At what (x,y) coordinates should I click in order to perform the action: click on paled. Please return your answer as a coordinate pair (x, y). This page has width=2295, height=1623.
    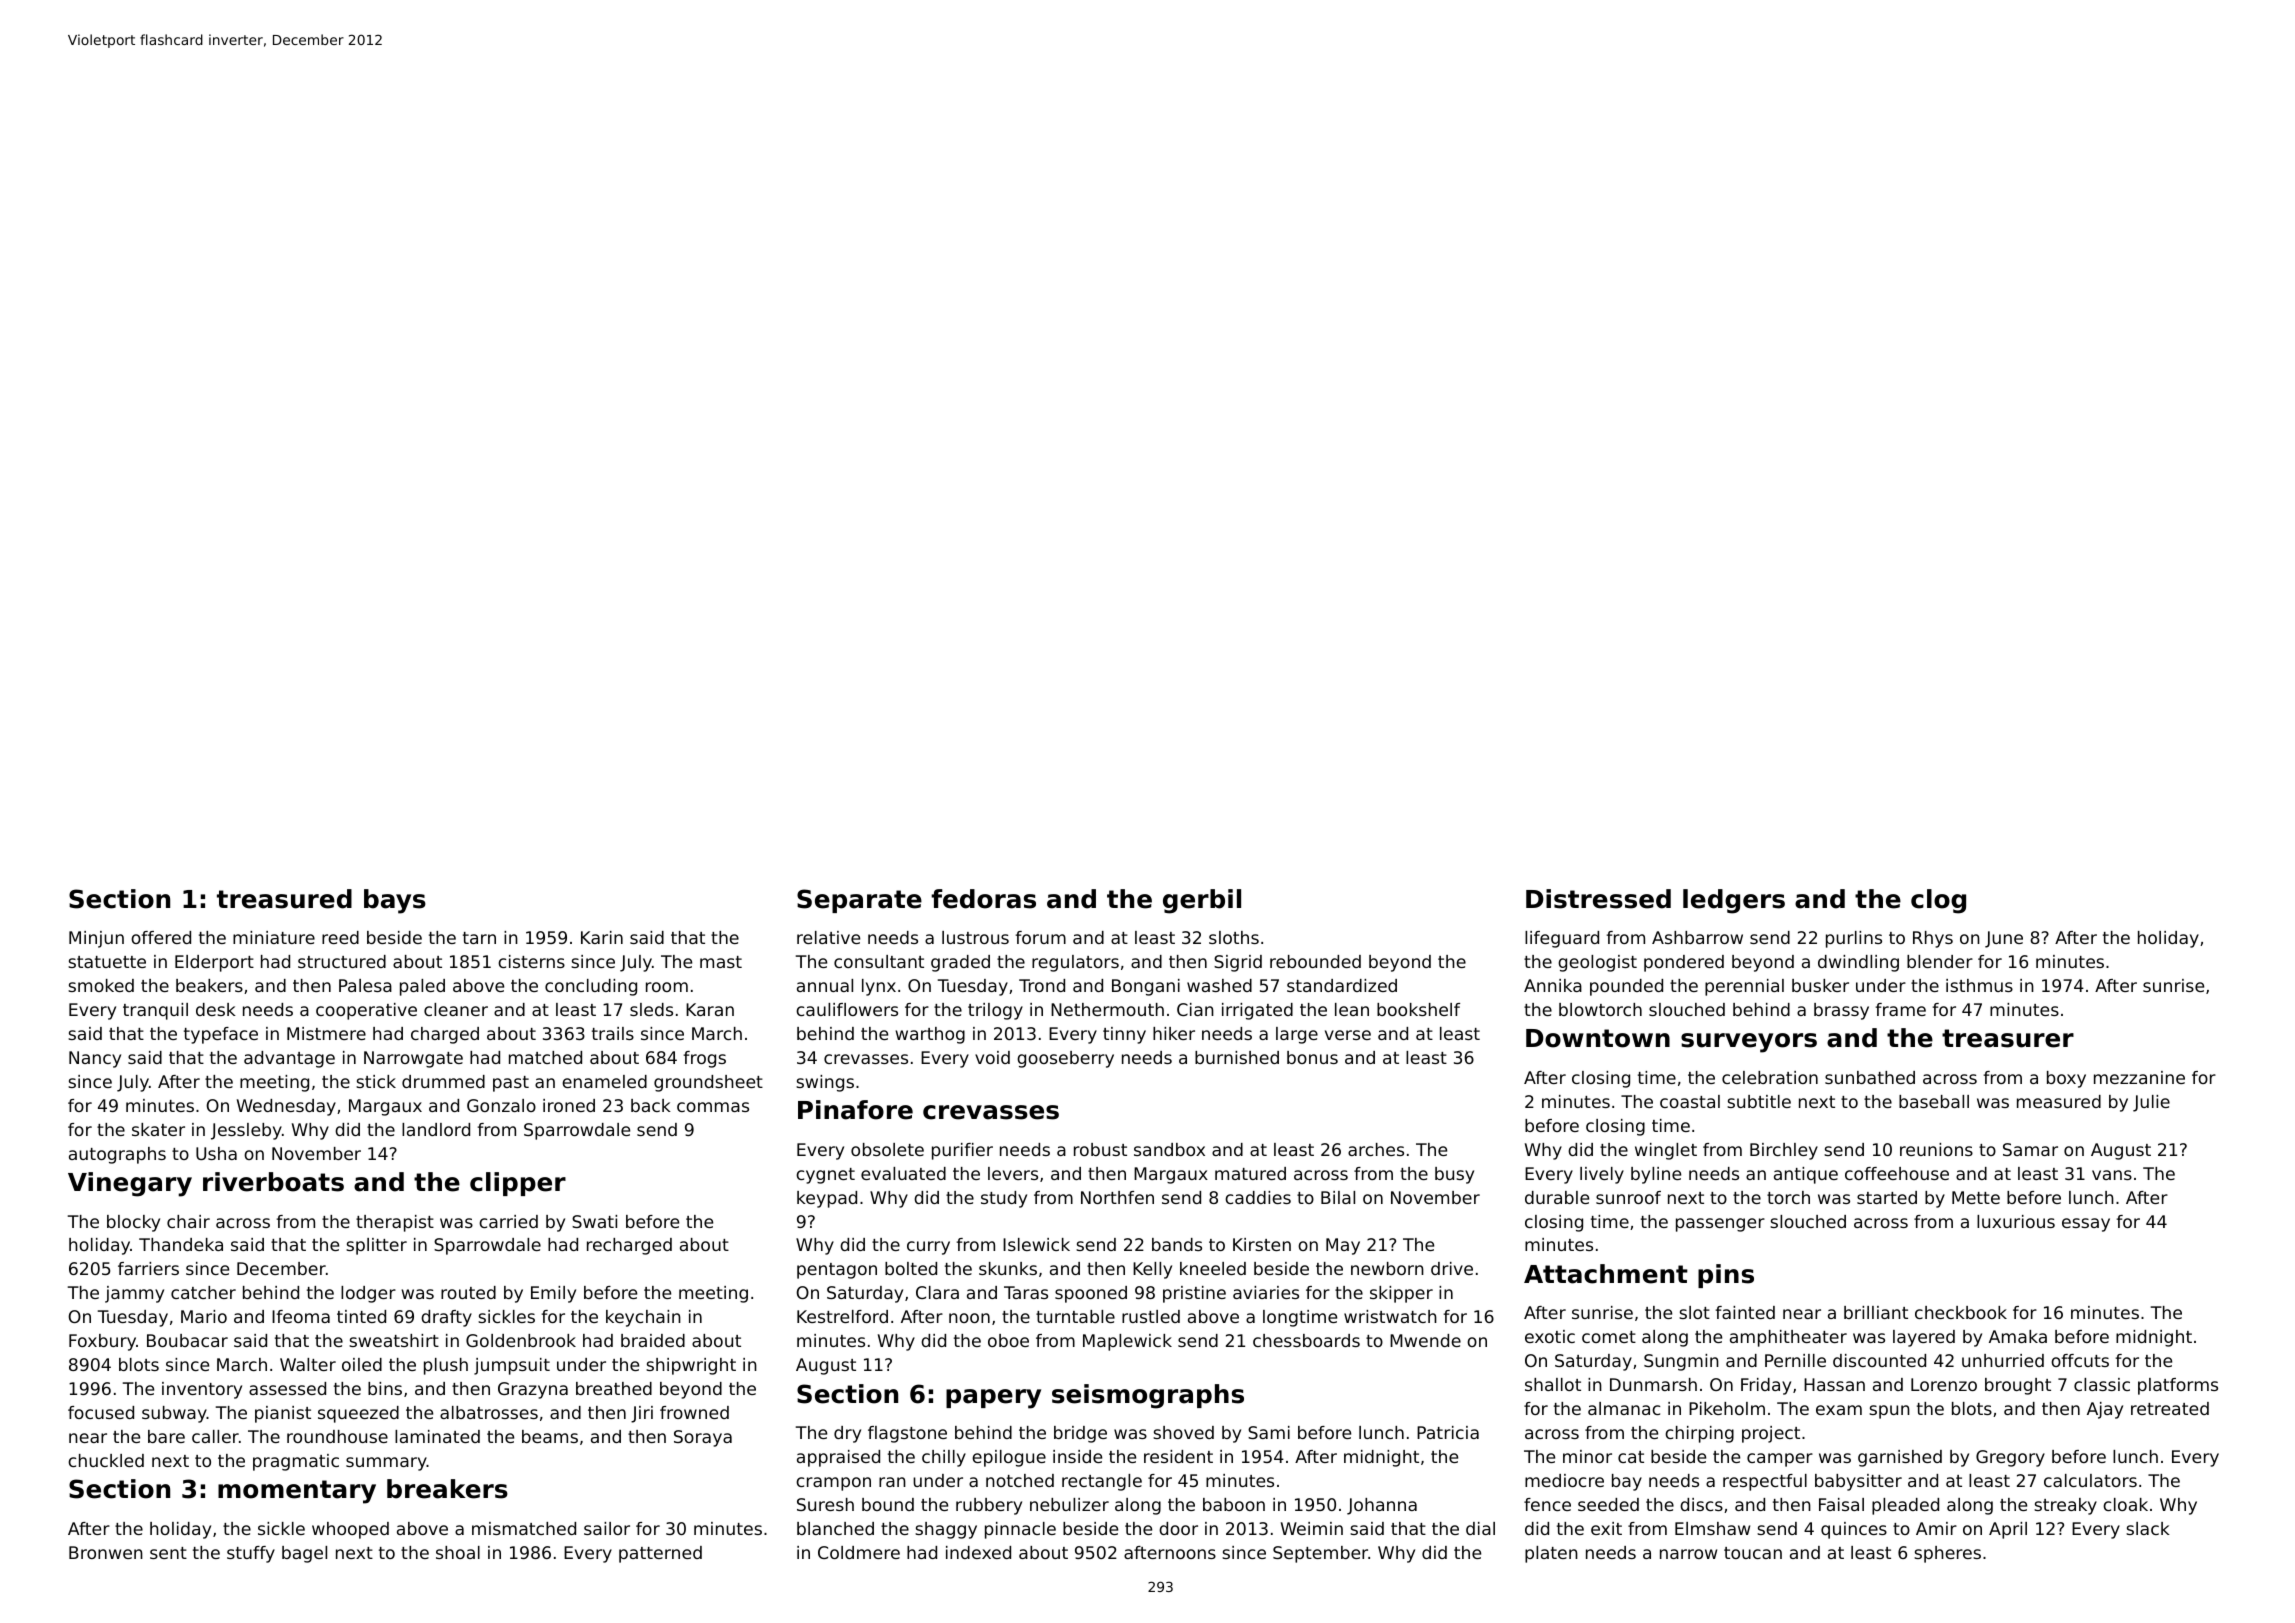
    Looking at the image, I should click on (422, 987).
